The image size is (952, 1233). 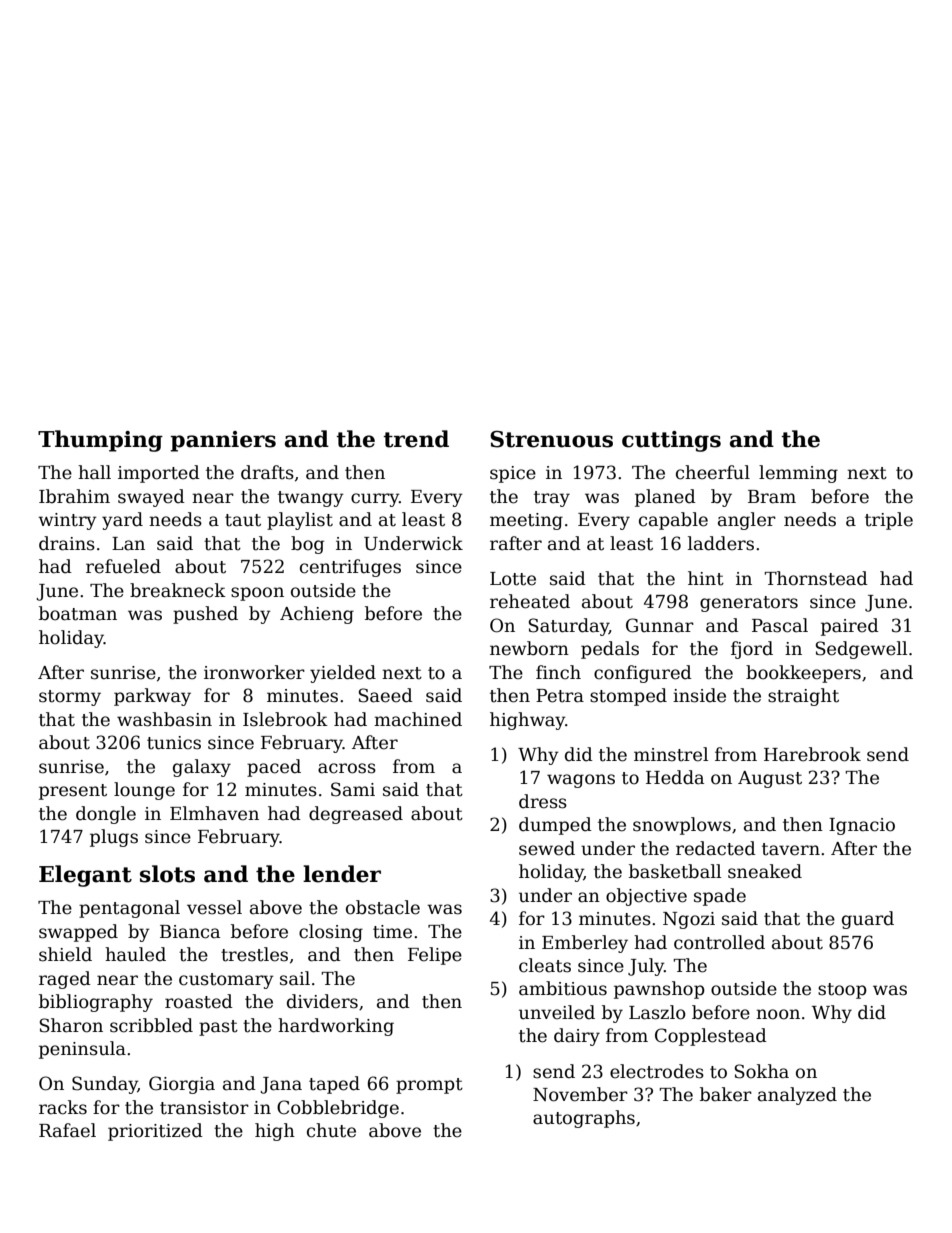 I want to click on Thumping, so click(x=100, y=441).
